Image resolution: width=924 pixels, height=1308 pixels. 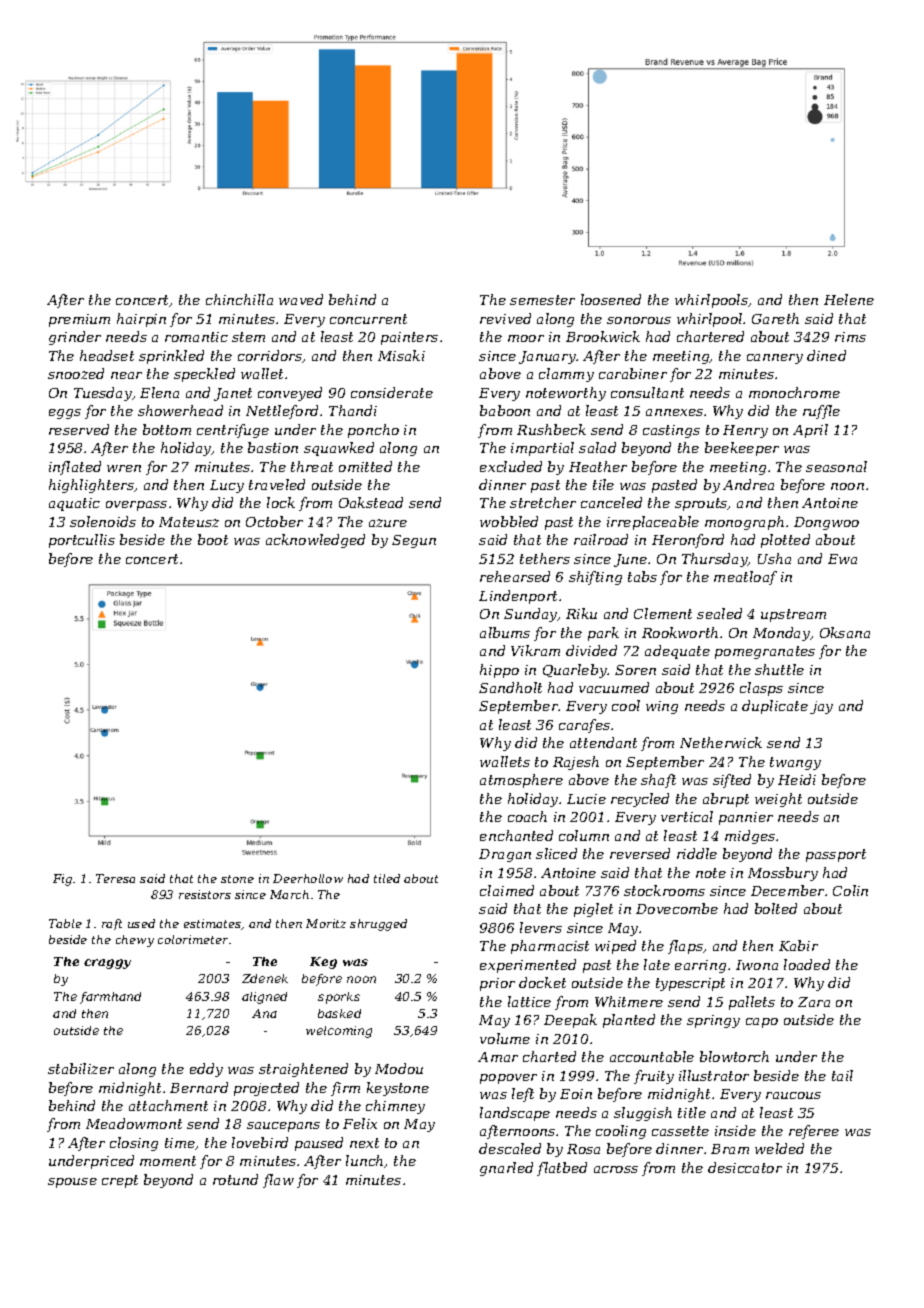 What do you see at coordinates (516, 835) in the page?
I see `enchanted` at bounding box center [516, 835].
